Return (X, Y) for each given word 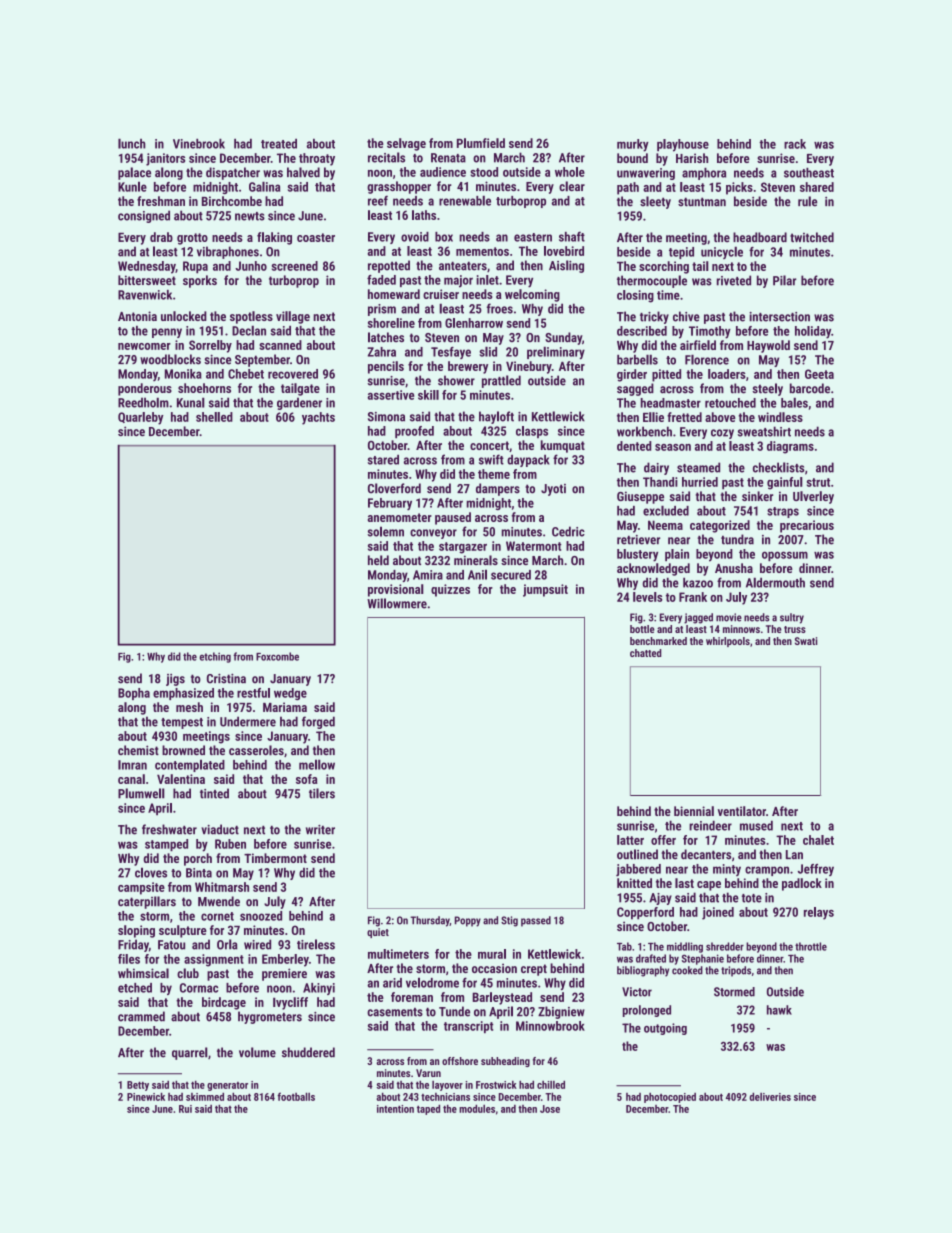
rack (795, 144)
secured (511, 575)
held (378, 560)
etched (135, 988)
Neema (665, 525)
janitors (165, 159)
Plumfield (481, 143)
